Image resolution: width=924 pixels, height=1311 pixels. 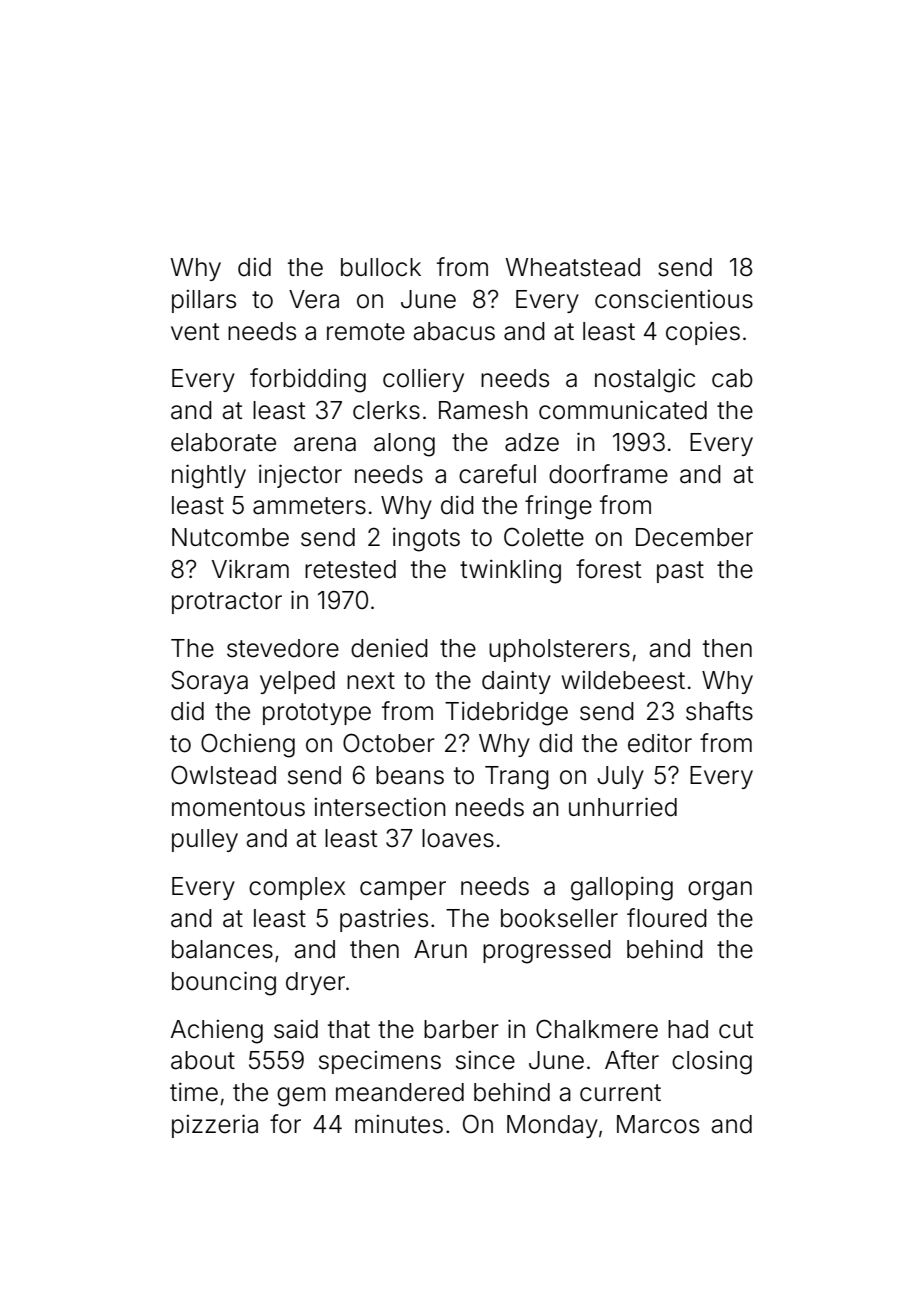 I want to click on twinkling, so click(x=510, y=571).
